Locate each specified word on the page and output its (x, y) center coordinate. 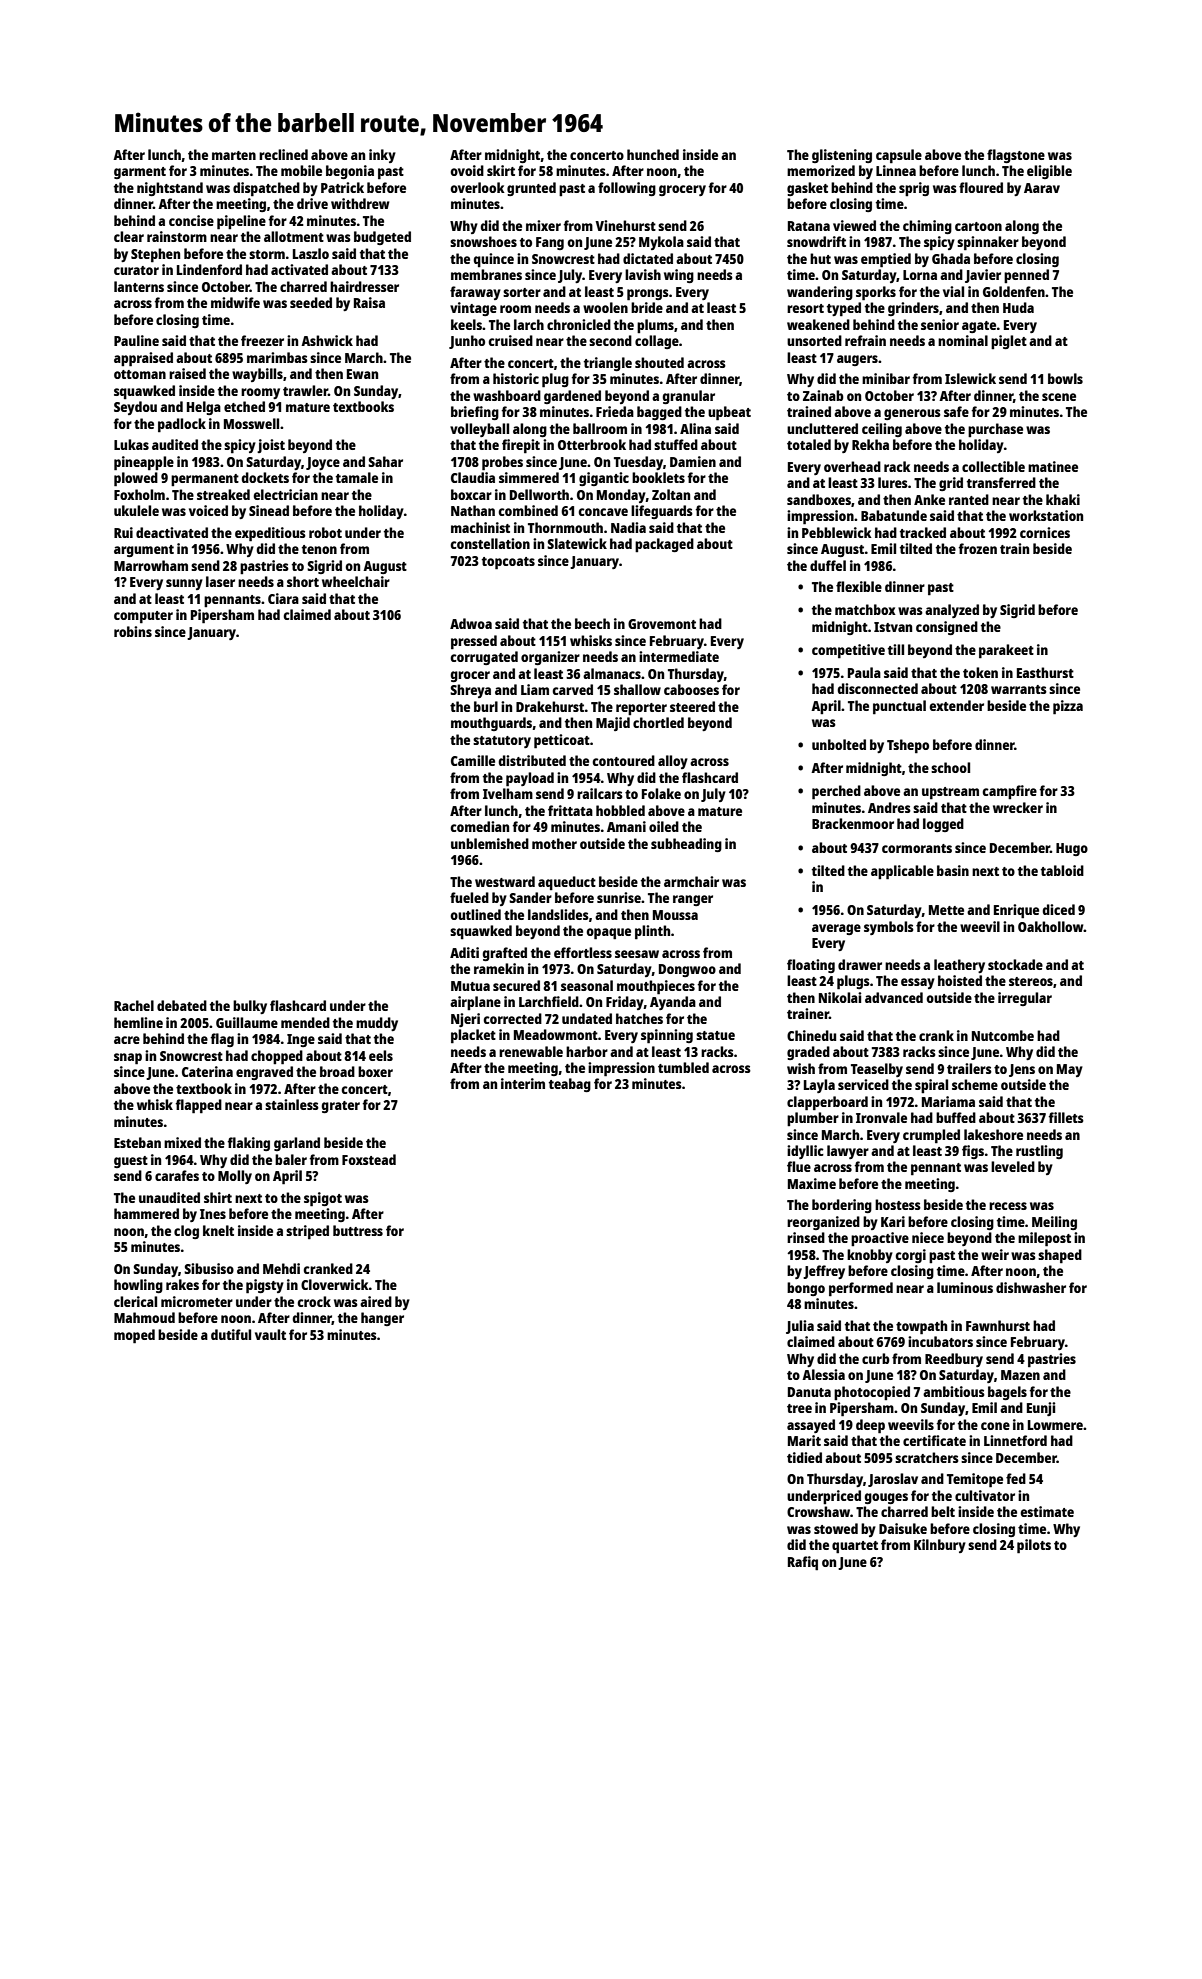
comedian (479, 826)
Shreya (470, 691)
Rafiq (803, 1563)
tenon (319, 549)
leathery (959, 966)
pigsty (265, 1286)
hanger (382, 1319)
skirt (501, 170)
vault (270, 1334)
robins (133, 631)
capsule (899, 156)
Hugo (1072, 849)
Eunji (1041, 1409)
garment (140, 173)
